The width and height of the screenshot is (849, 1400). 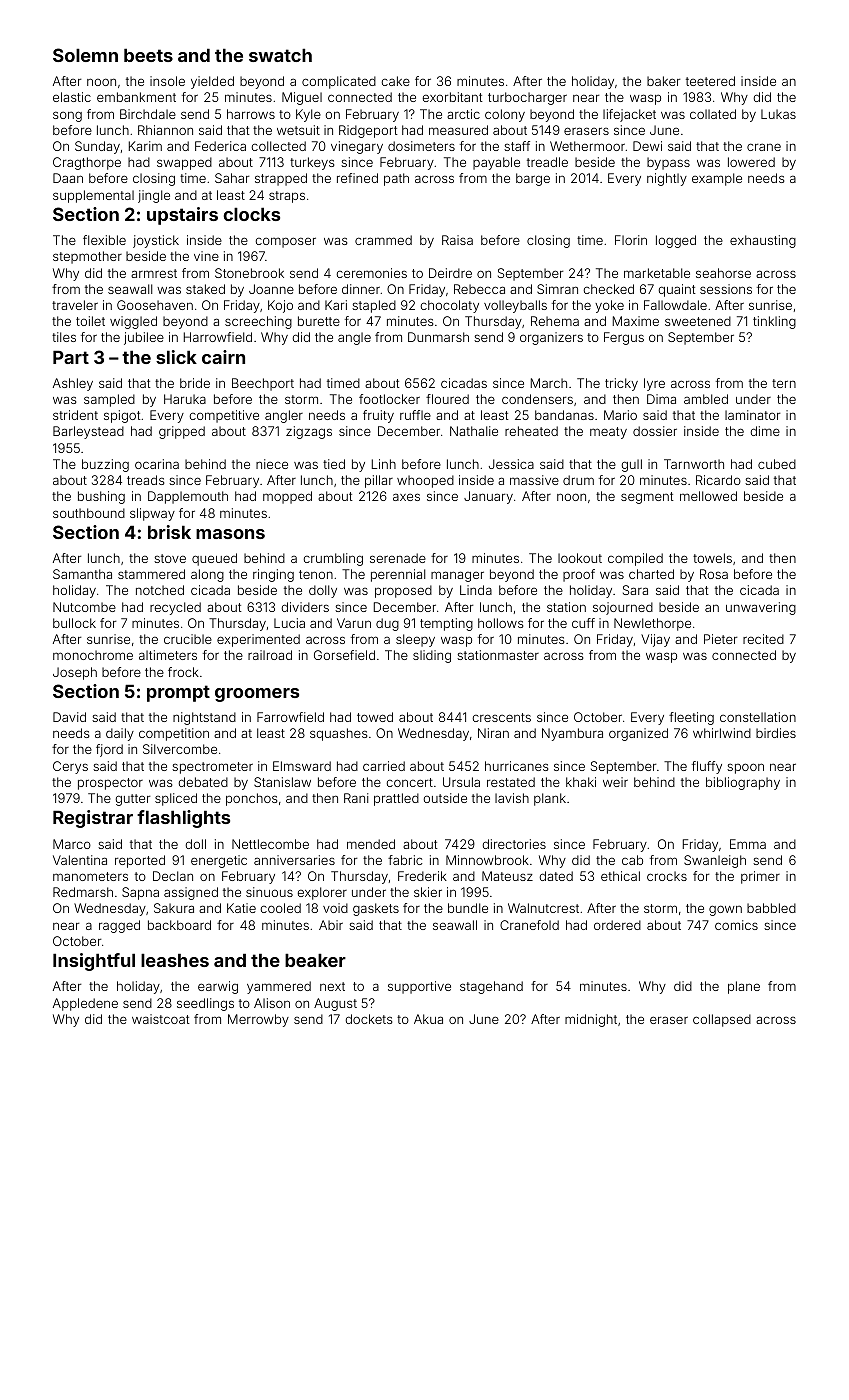 I want to click on Nyambura, so click(x=572, y=734).
